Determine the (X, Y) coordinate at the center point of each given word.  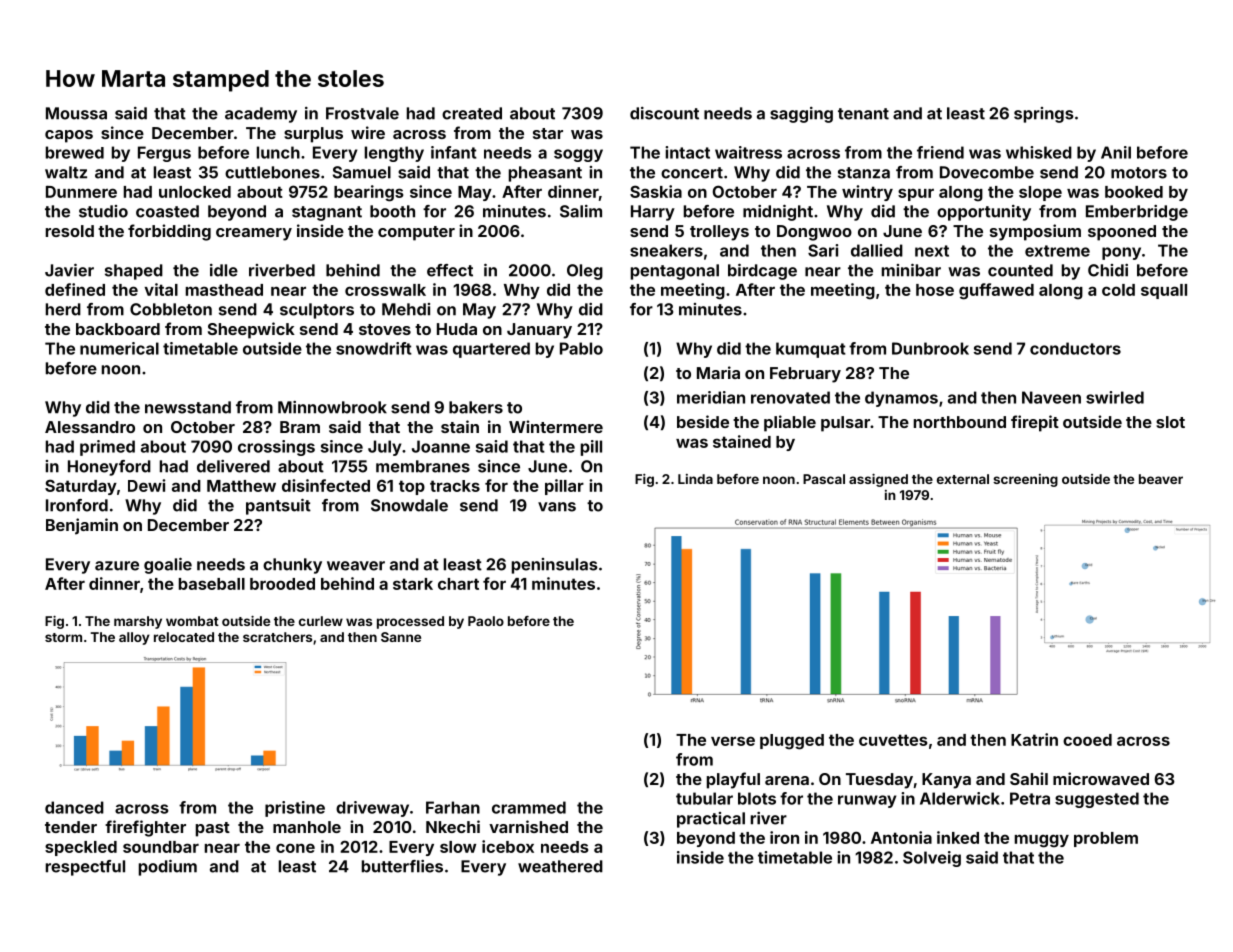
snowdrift (374, 348)
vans (557, 507)
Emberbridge (1137, 213)
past (213, 829)
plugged (792, 742)
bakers (476, 407)
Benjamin (82, 526)
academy (261, 115)
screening (1025, 480)
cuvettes (893, 740)
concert (692, 173)
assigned (878, 480)
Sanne (401, 637)
